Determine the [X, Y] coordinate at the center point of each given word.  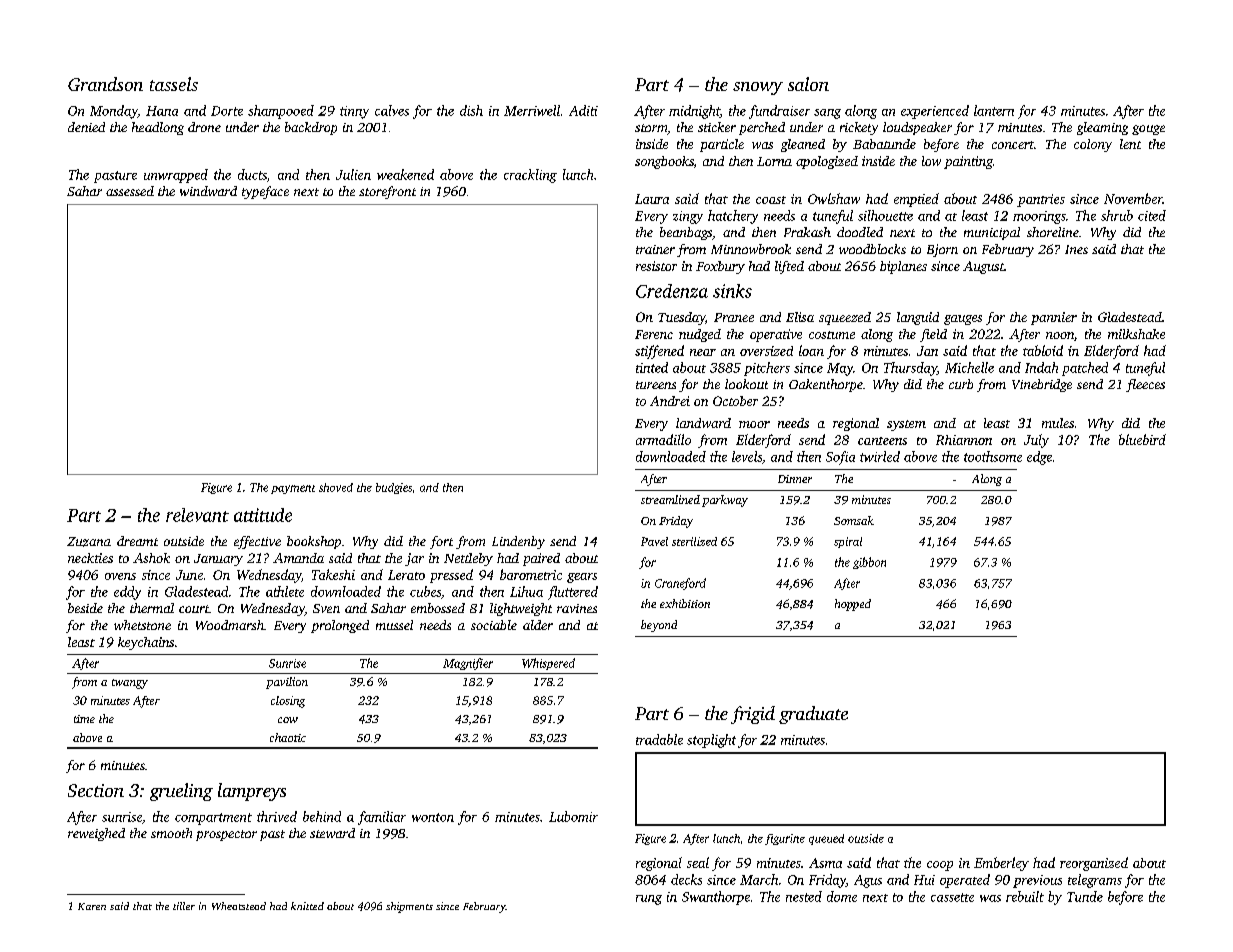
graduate [813, 715]
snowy [758, 88]
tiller [184, 906]
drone [204, 127]
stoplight [711, 741]
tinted [652, 367]
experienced [935, 112]
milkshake [1136, 334]
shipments [409, 907]
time [84, 719]
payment [293, 489]
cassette [952, 897]
